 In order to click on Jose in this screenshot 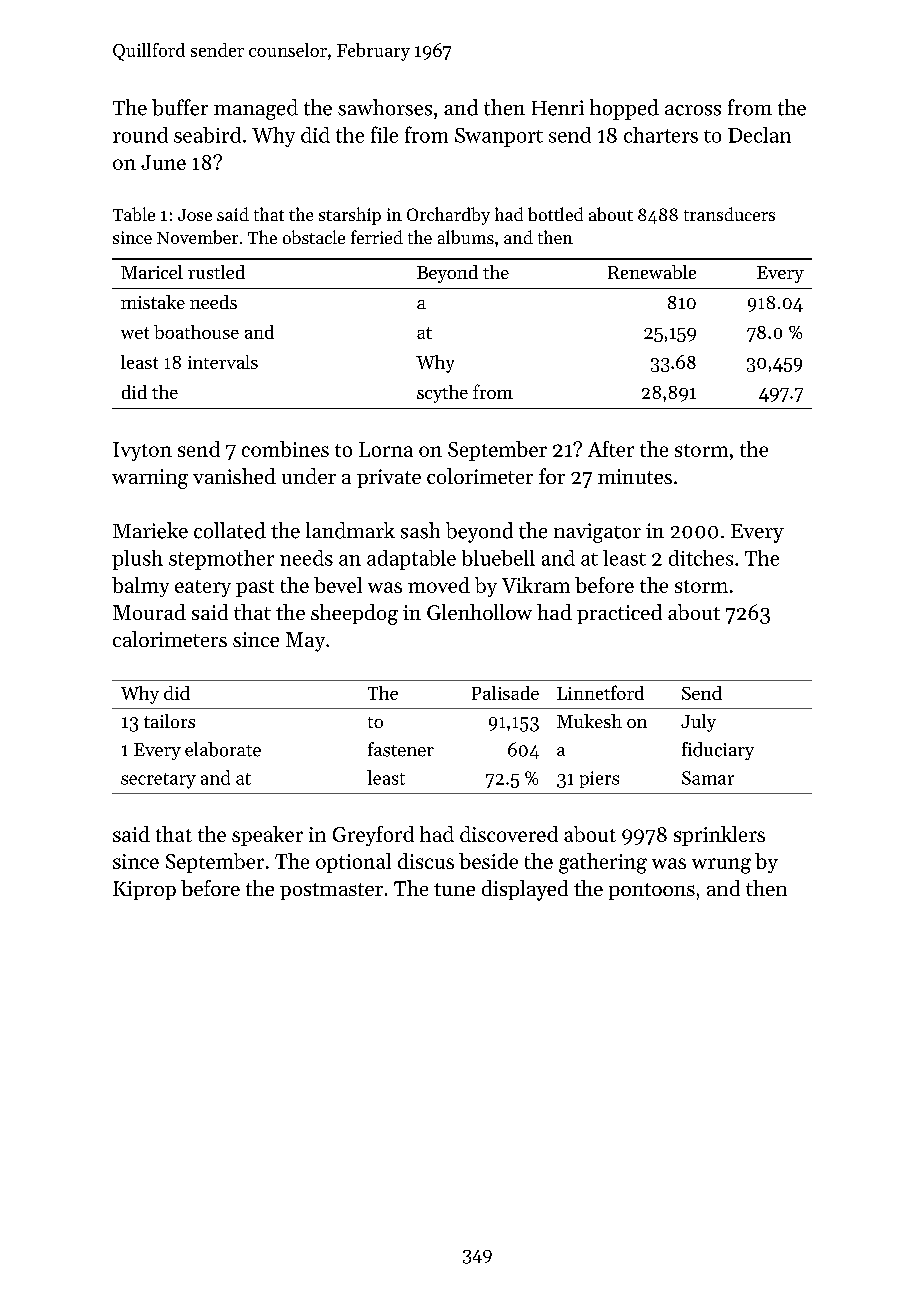, I will do `click(195, 215)`.
